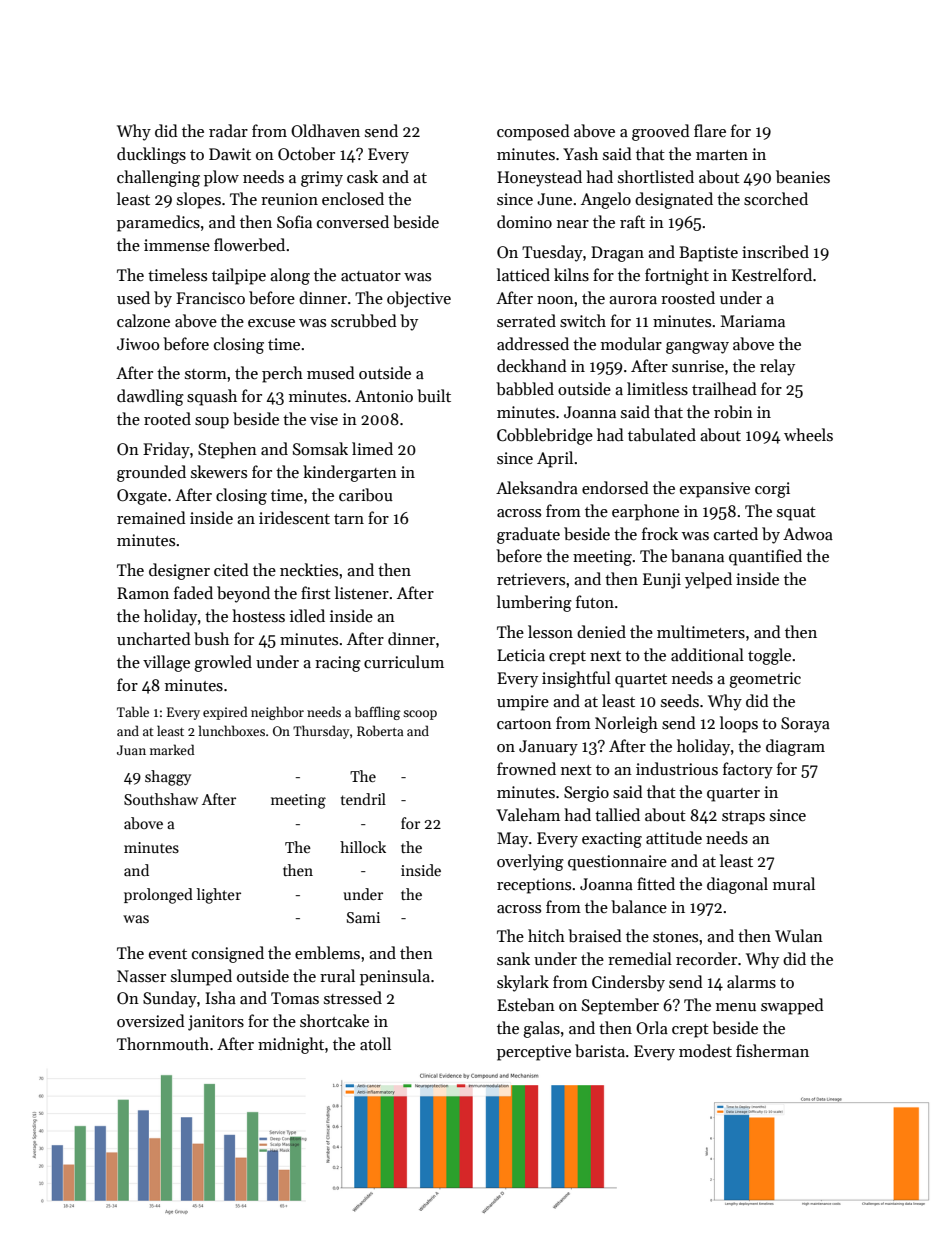 The image size is (952, 1233). I want to click on tendril, so click(363, 799).
